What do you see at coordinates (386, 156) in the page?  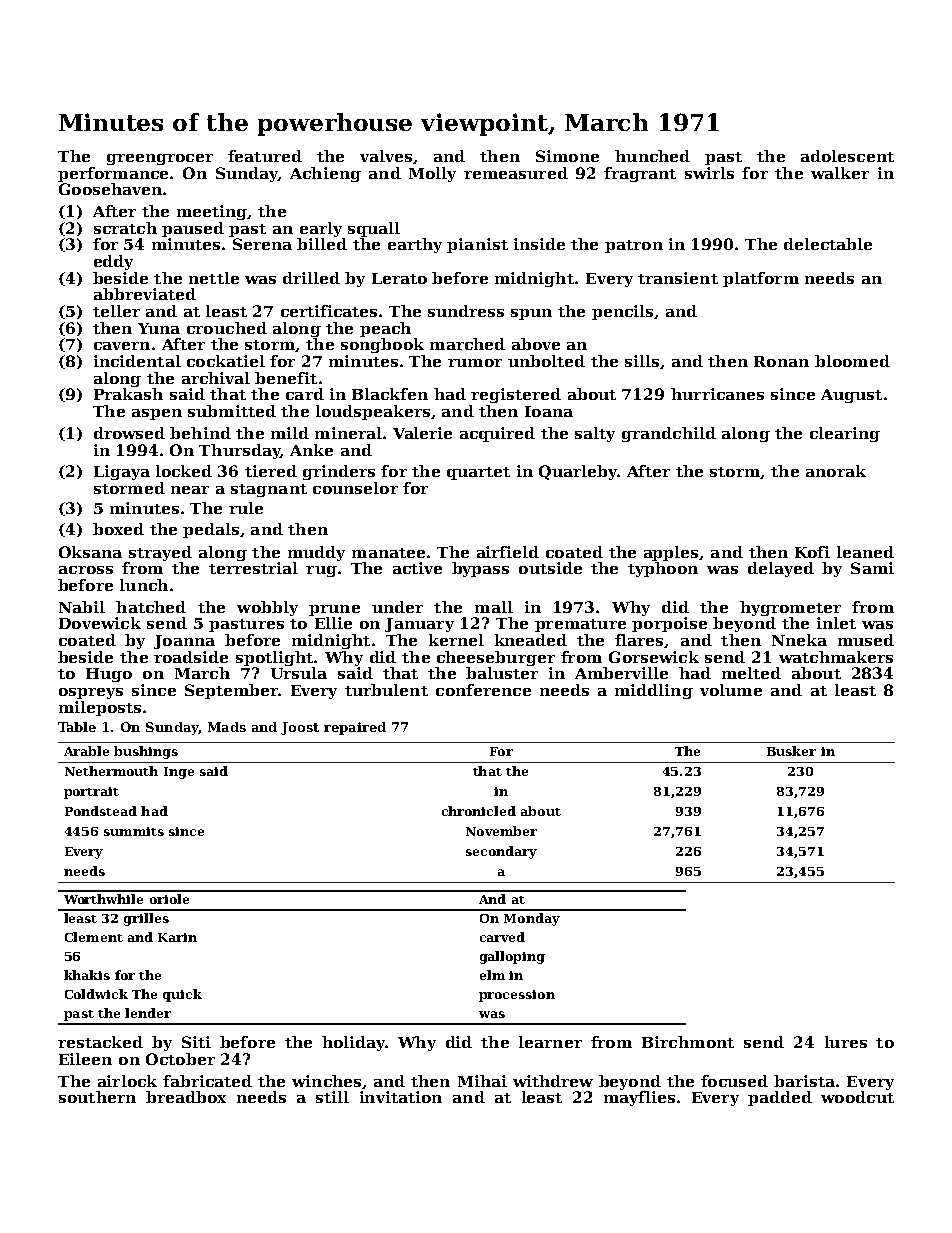 I see `valves` at bounding box center [386, 156].
